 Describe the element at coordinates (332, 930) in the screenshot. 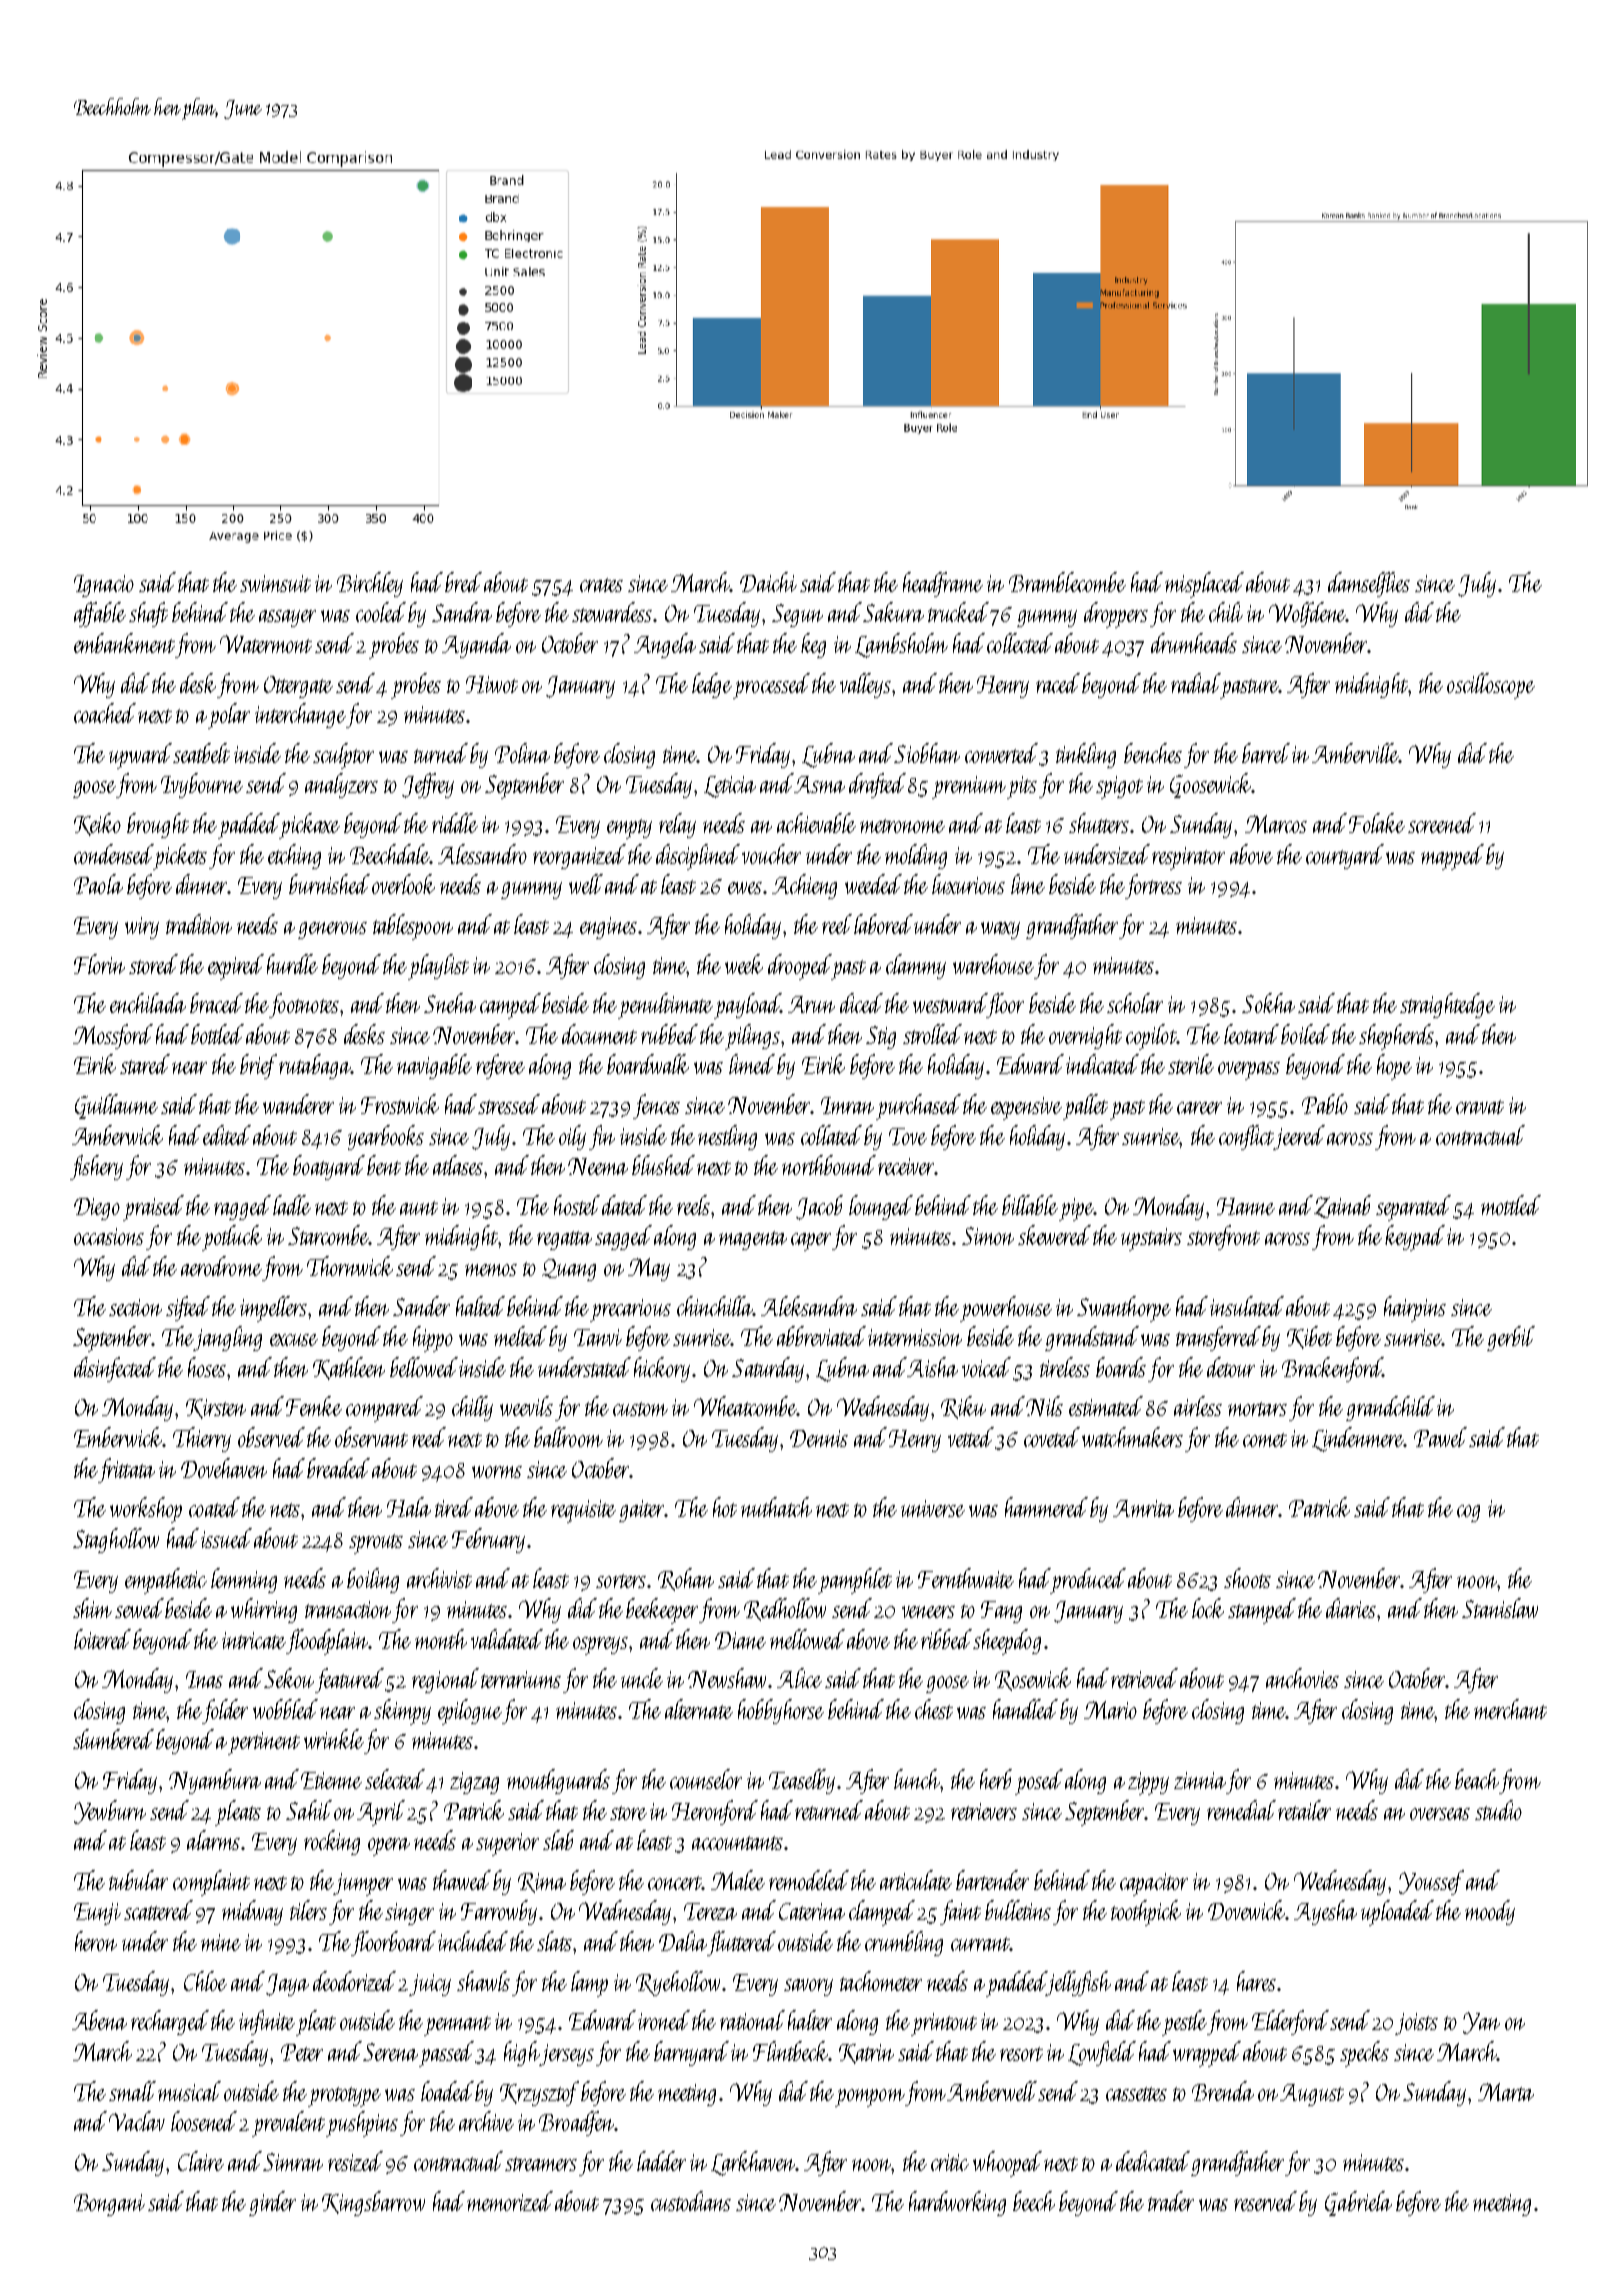

I see `generous` at that location.
